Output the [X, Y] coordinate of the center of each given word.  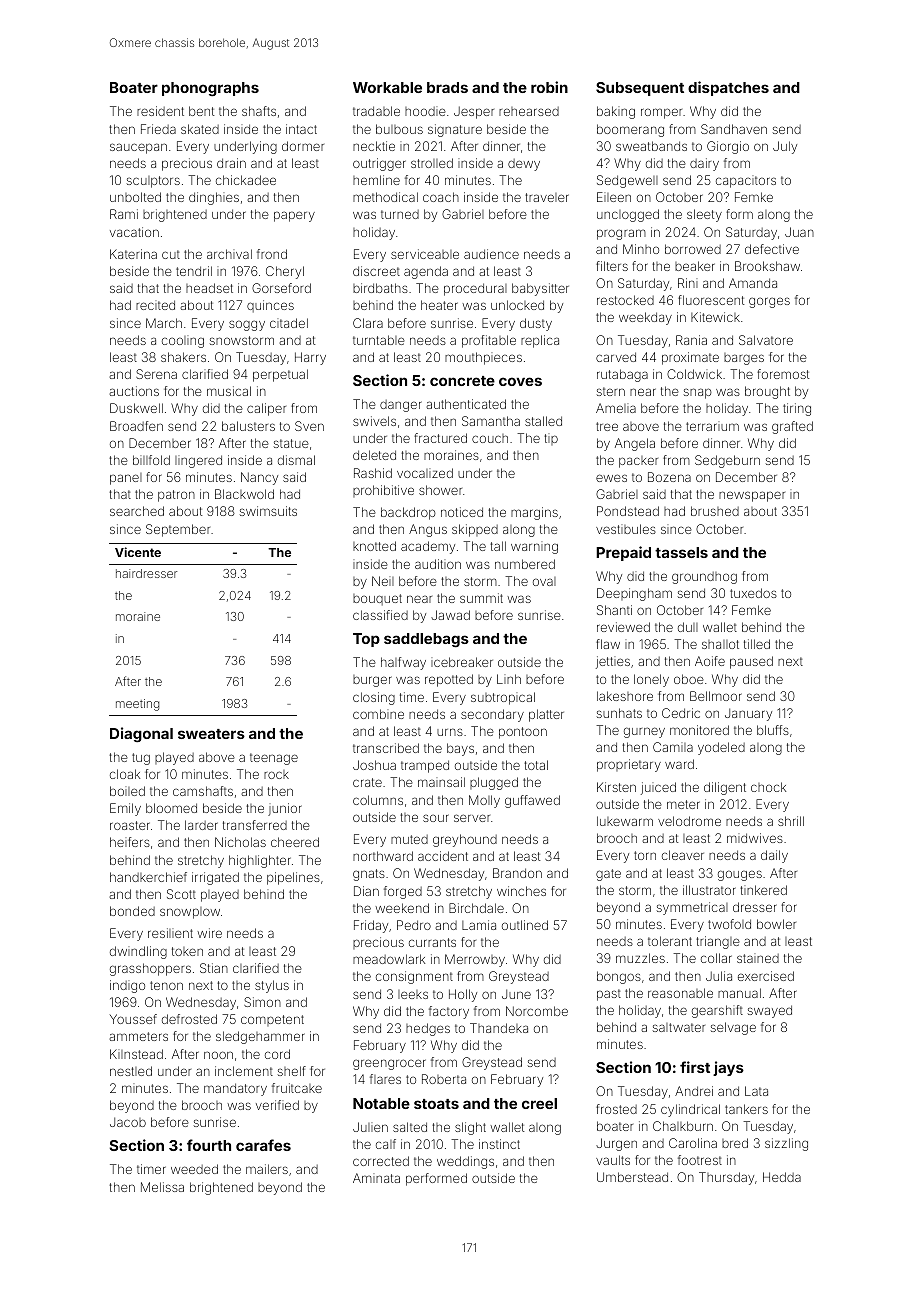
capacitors [746, 181]
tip [551, 439]
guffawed [532, 801]
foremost [783, 374]
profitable [489, 341]
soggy [247, 325]
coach [441, 197]
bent [201, 111]
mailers [267, 1169]
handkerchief [148, 877]
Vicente [138, 552]
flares [385, 1079]
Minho [641, 249]
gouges [740, 875]
